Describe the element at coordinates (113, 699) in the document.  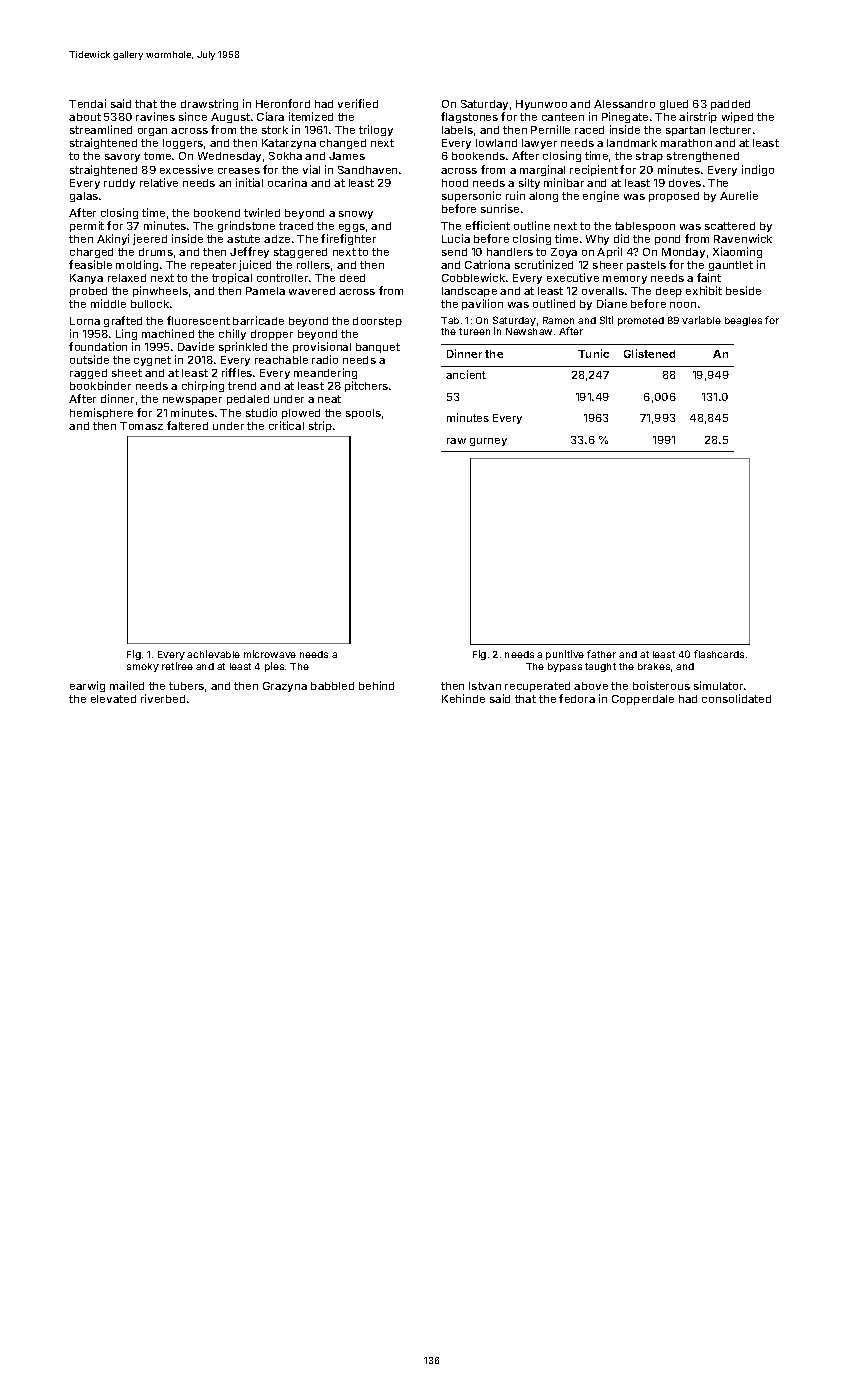
I see `elevated` at that location.
